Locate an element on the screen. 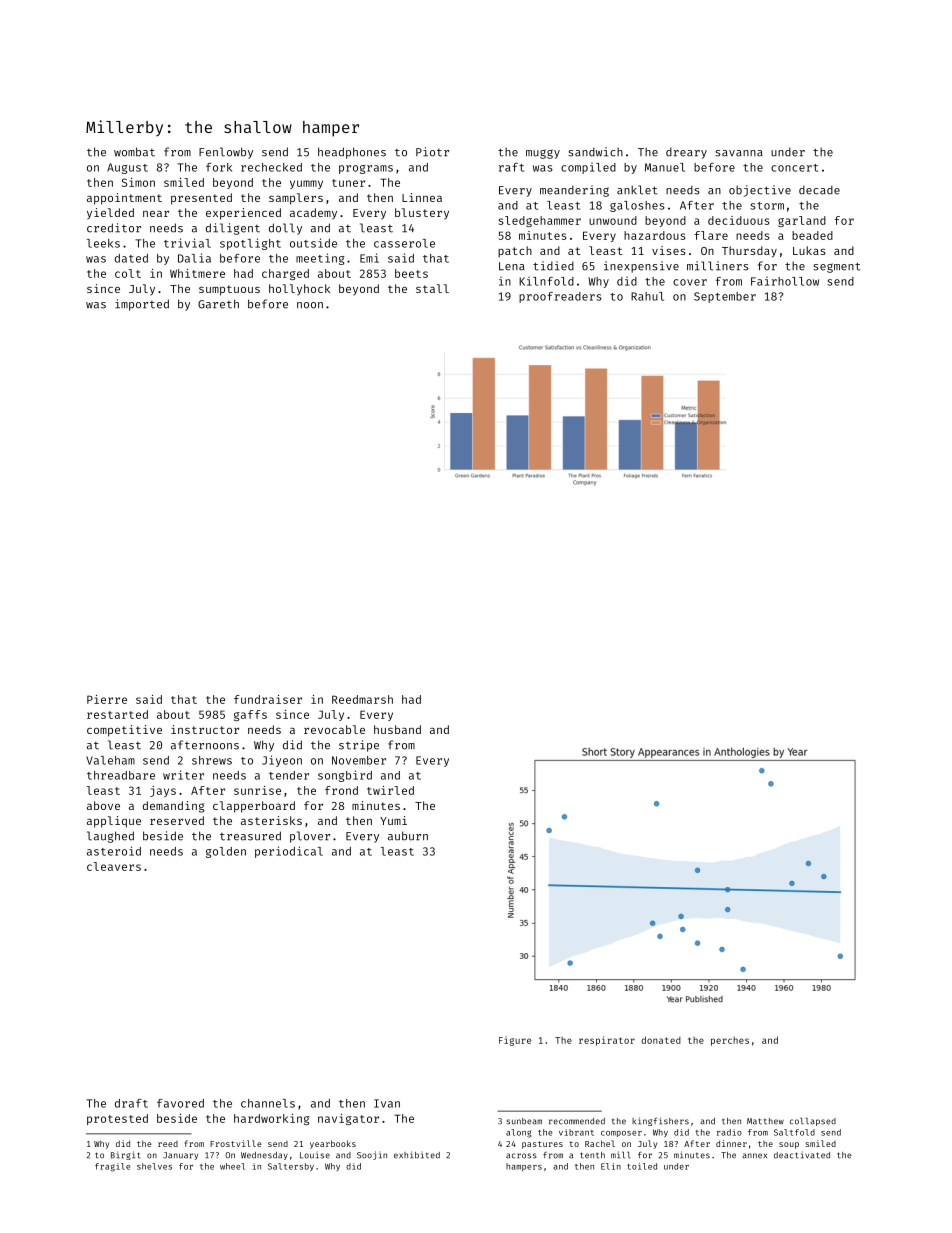 This screenshot has height=1233, width=952. Saltersby is located at coordinates (291, 1167).
